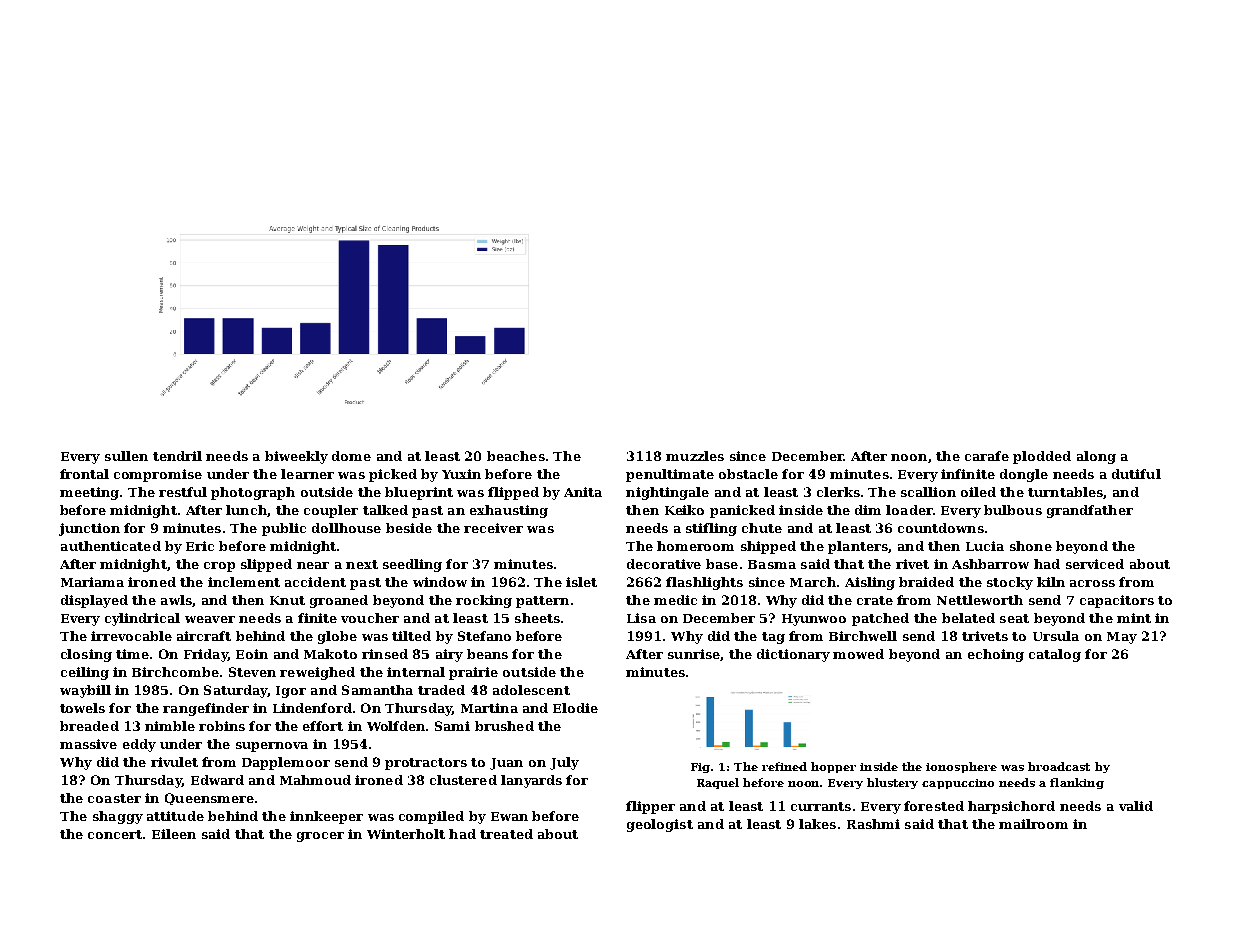 The image size is (1233, 952). What do you see at coordinates (84, 474) in the page?
I see `frontal` at bounding box center [84, 474].
